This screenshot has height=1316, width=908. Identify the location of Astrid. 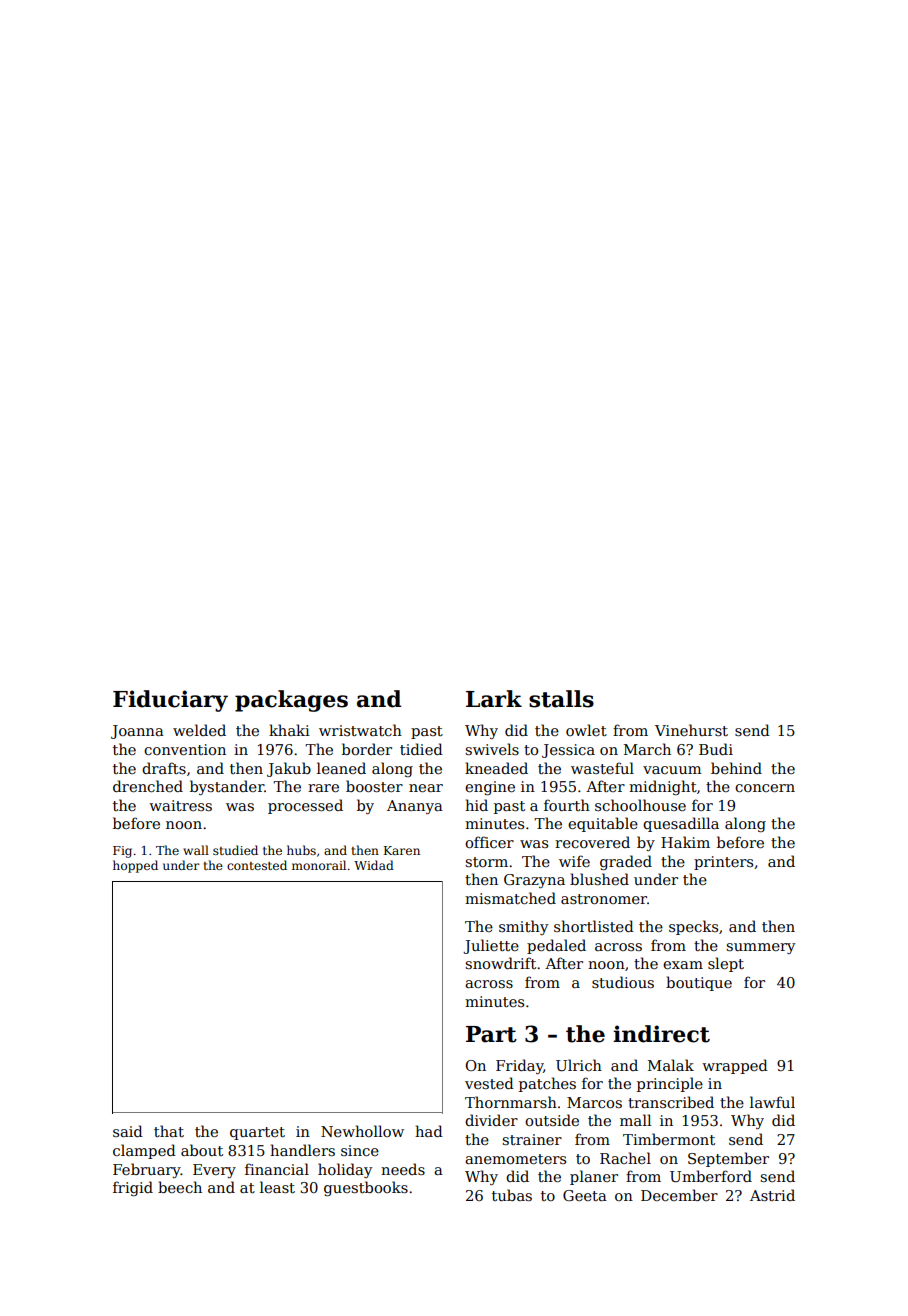
(772, 1195).
